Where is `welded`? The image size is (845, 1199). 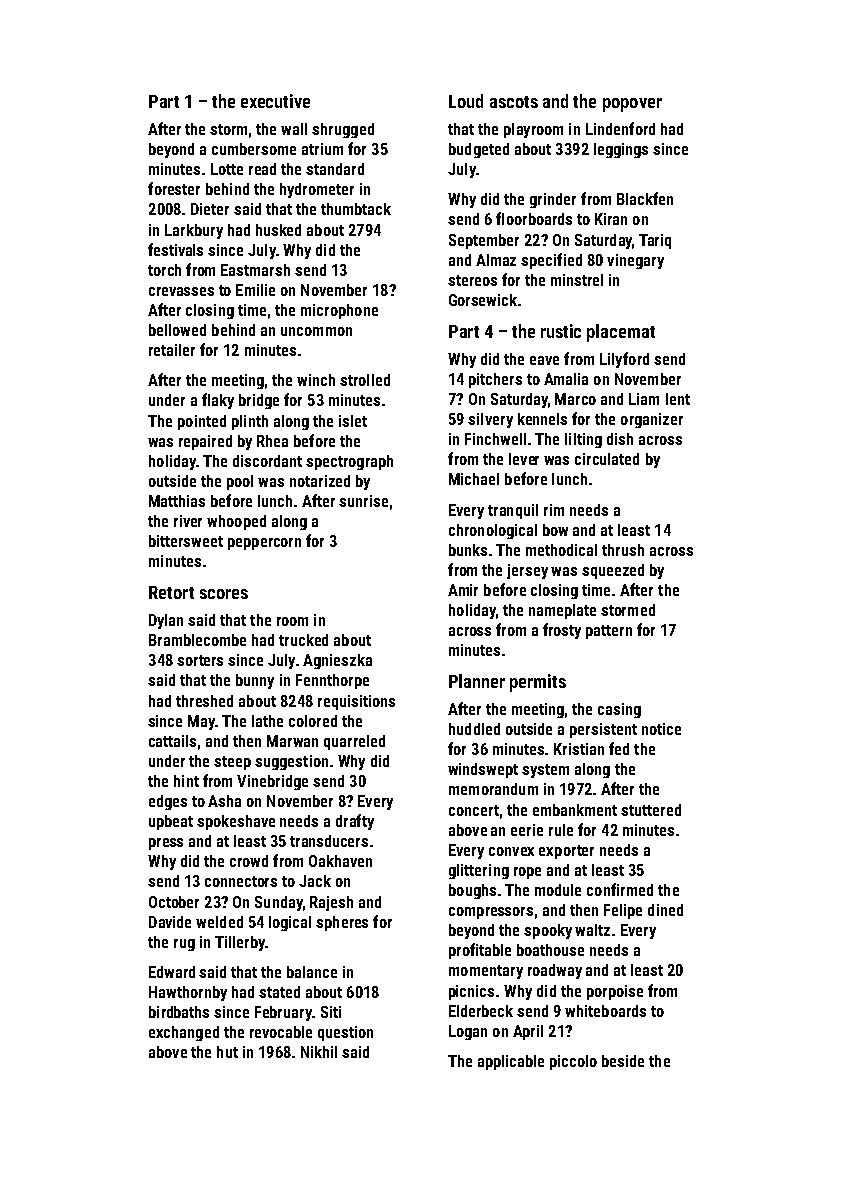 welded is located at coordinates (219, 922).
